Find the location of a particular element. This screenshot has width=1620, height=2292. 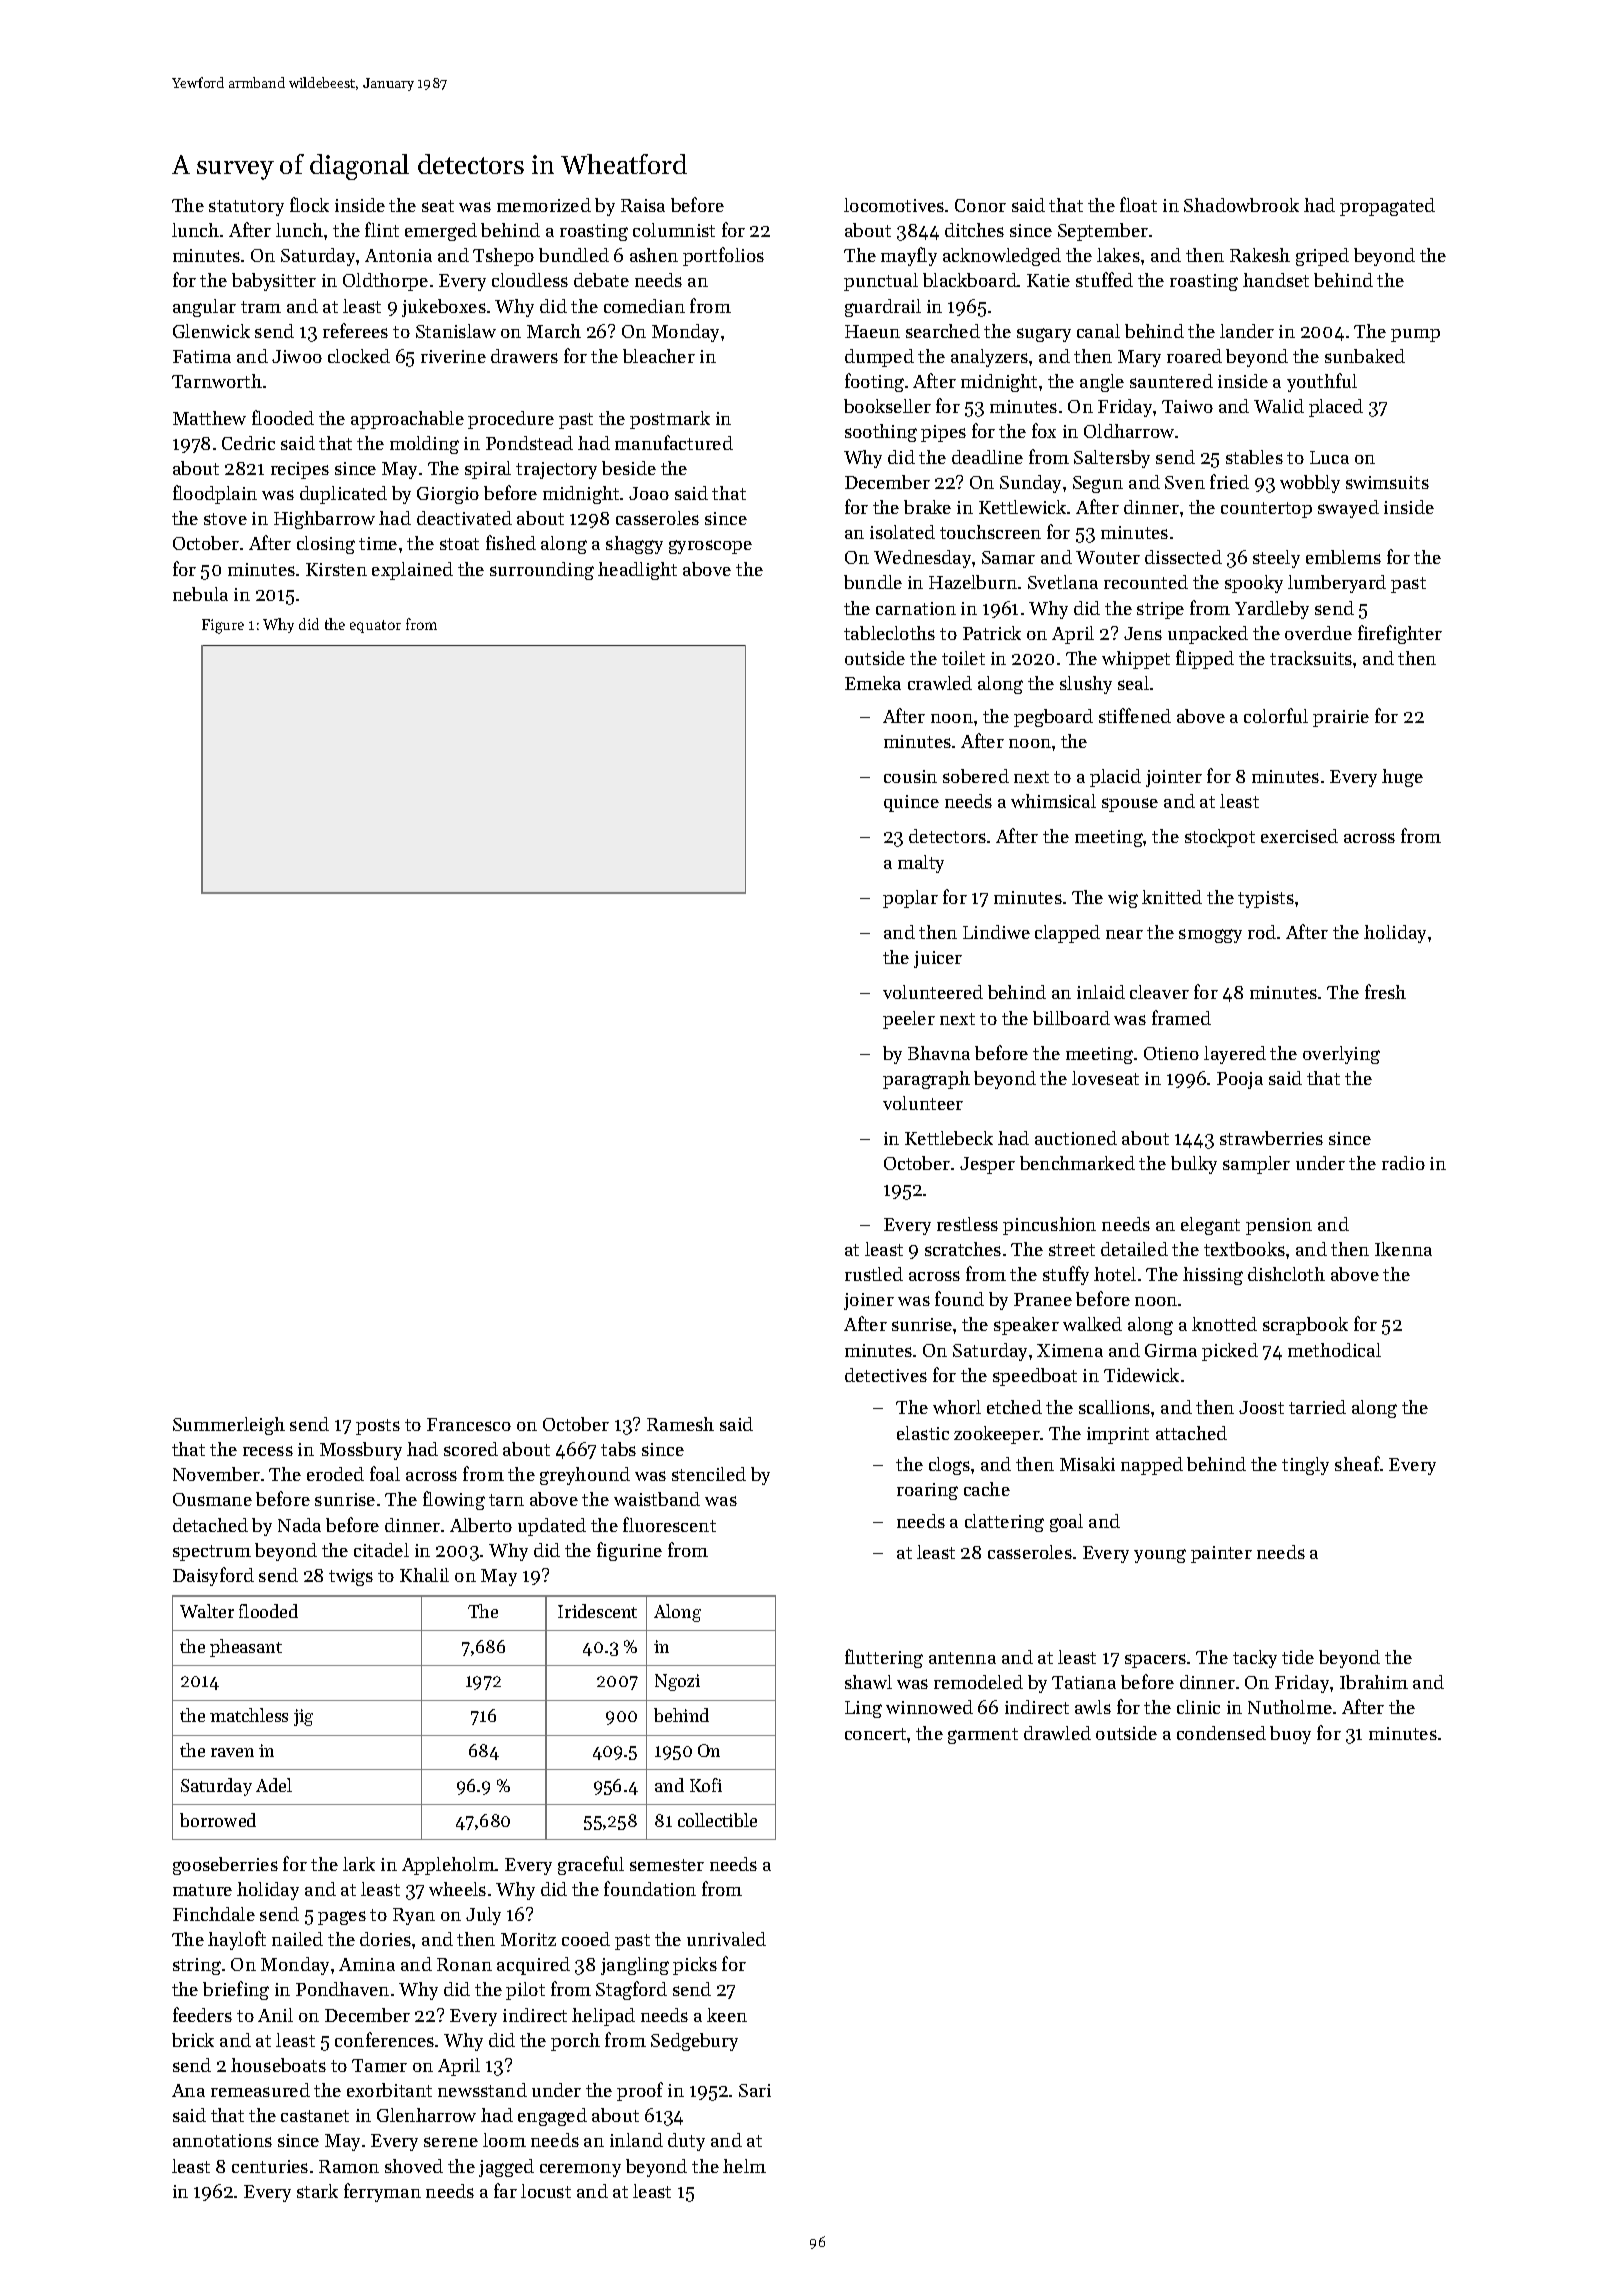

Figure is located at coordinates (223, 626).
